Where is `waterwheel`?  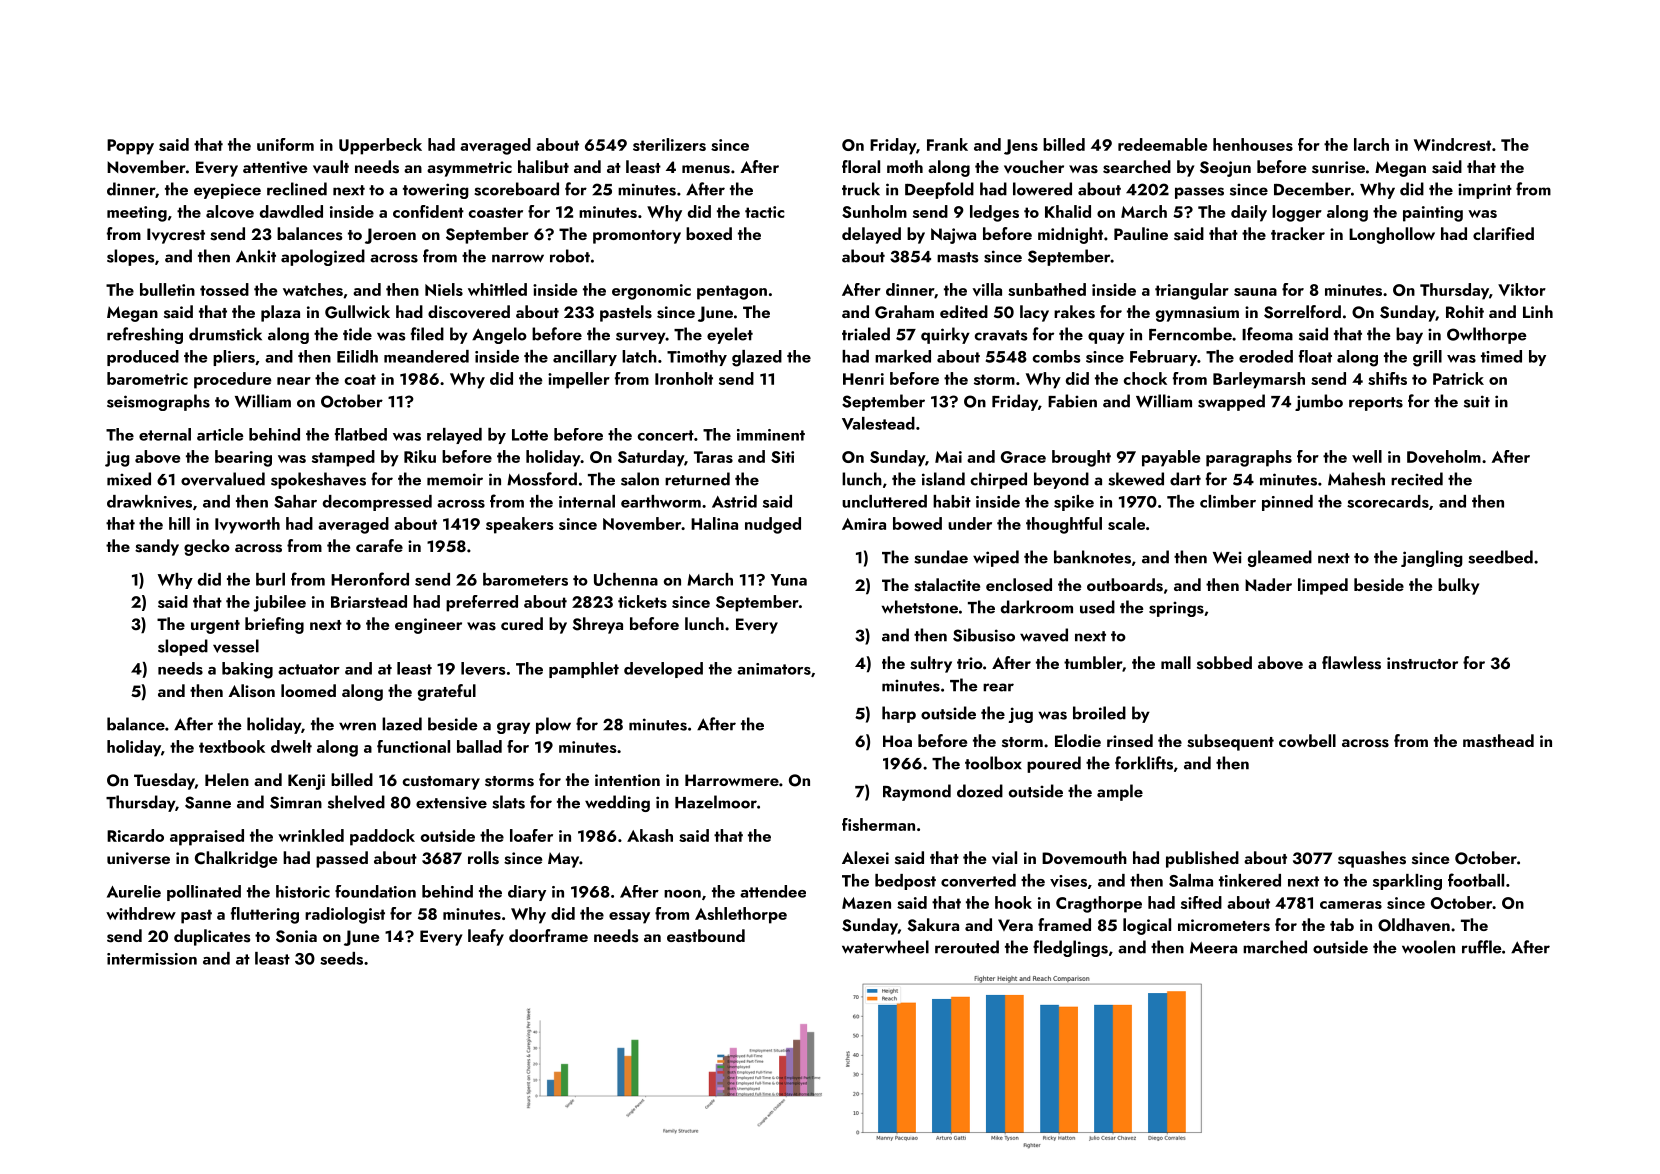 waterwheel is located at coordinates (885, 947).
